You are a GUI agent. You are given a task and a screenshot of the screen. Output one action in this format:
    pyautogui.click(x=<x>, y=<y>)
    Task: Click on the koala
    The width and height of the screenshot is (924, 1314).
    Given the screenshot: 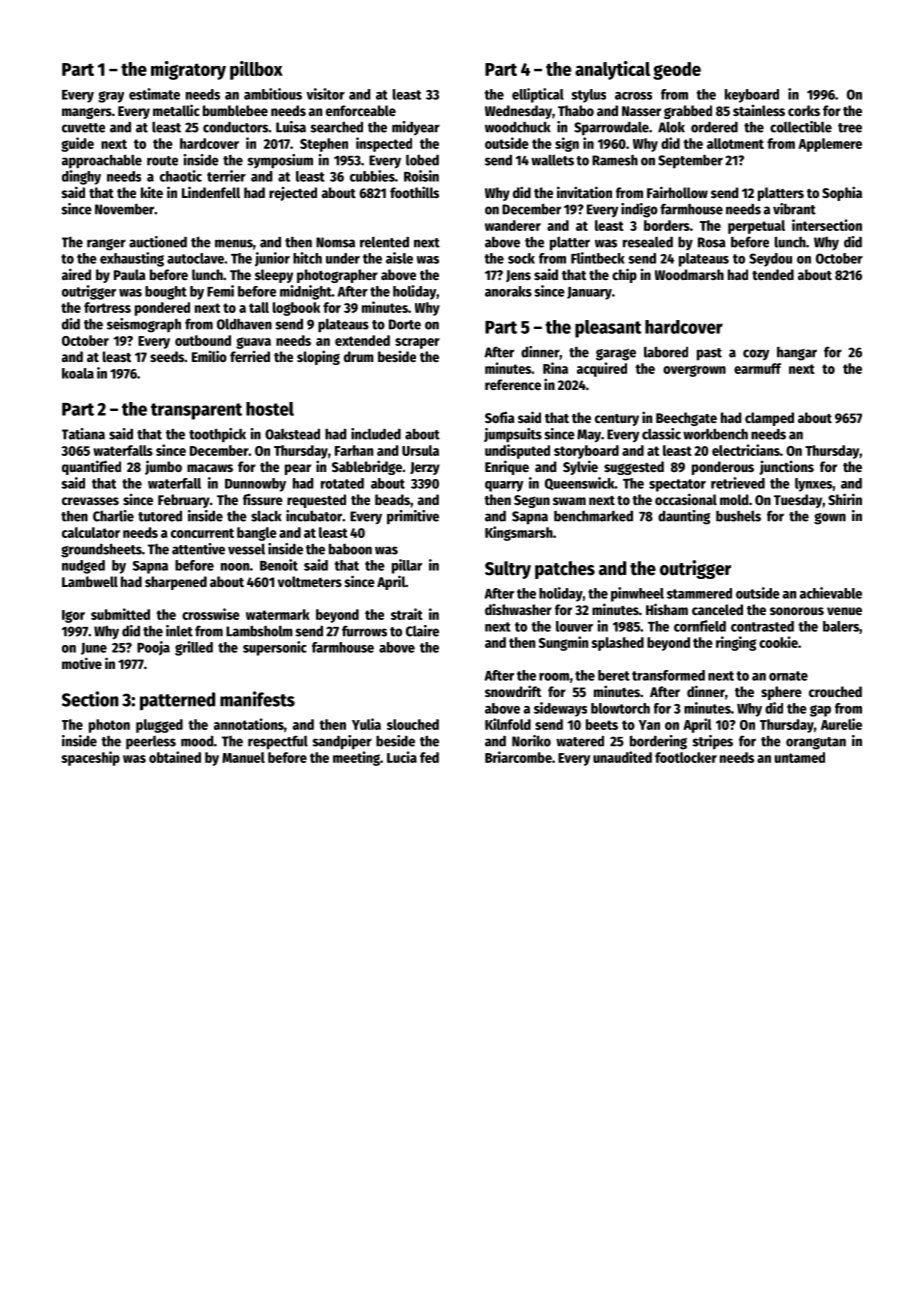 What is the action you would take?
    pyautogui.click(x=78, y=373)
